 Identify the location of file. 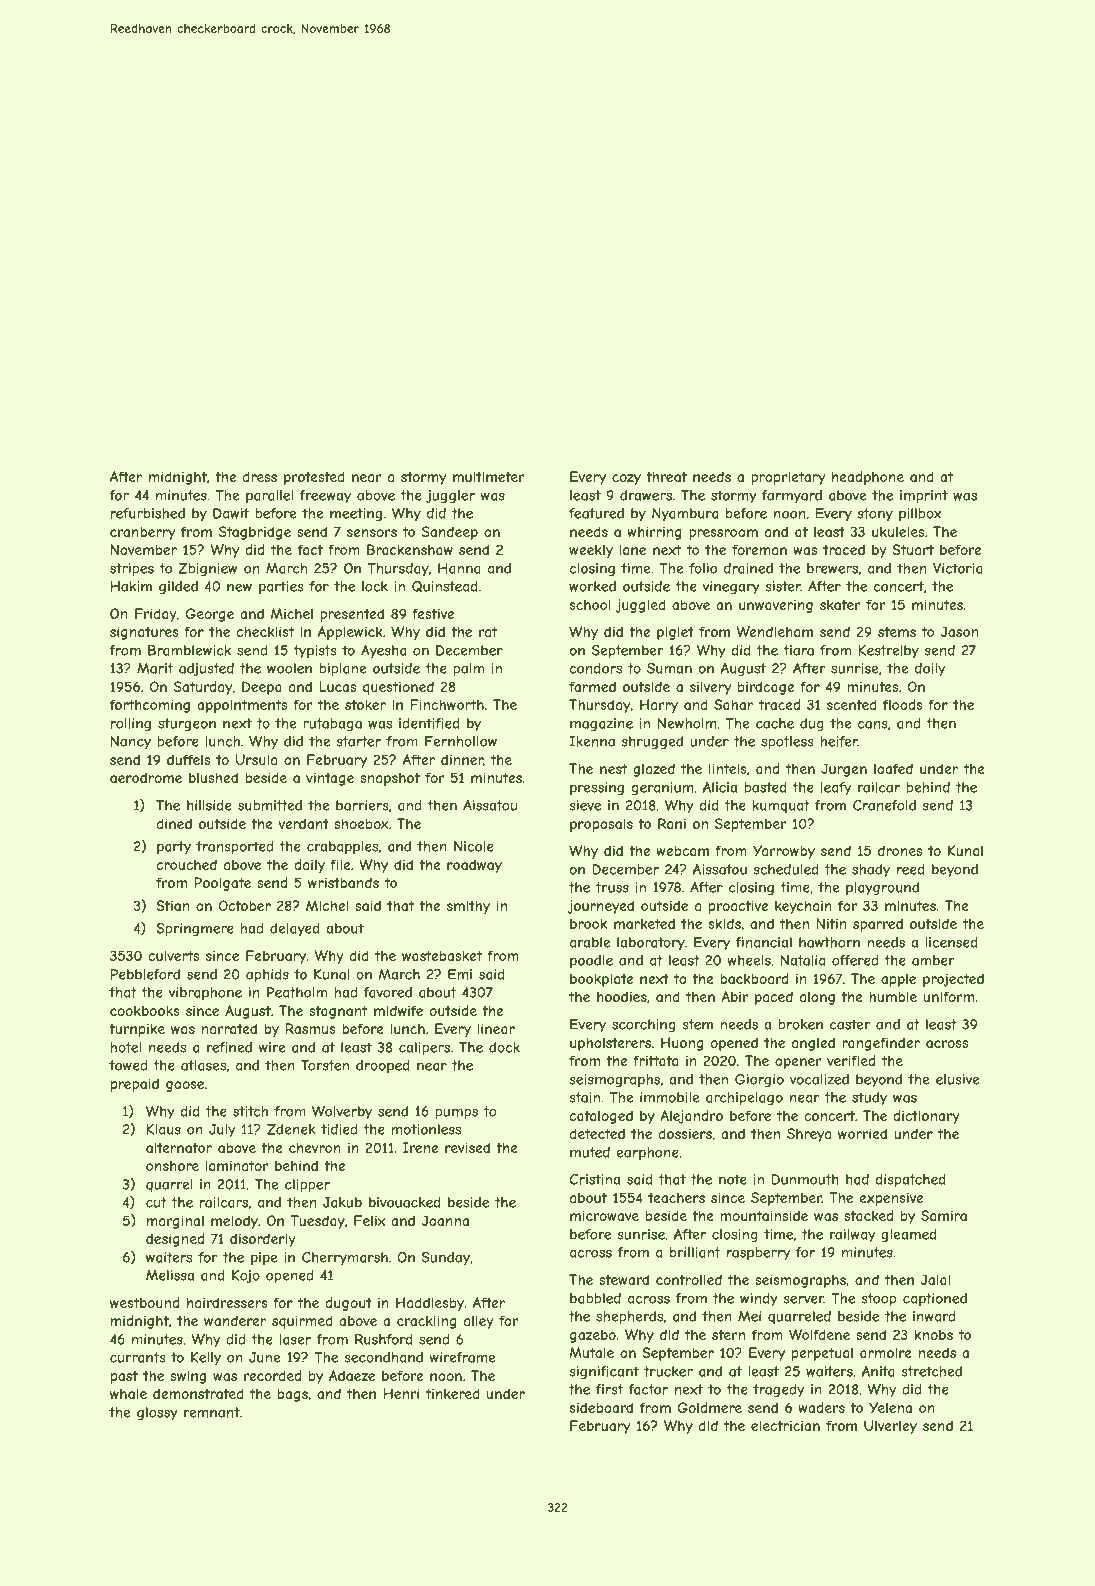
(340, 864).
